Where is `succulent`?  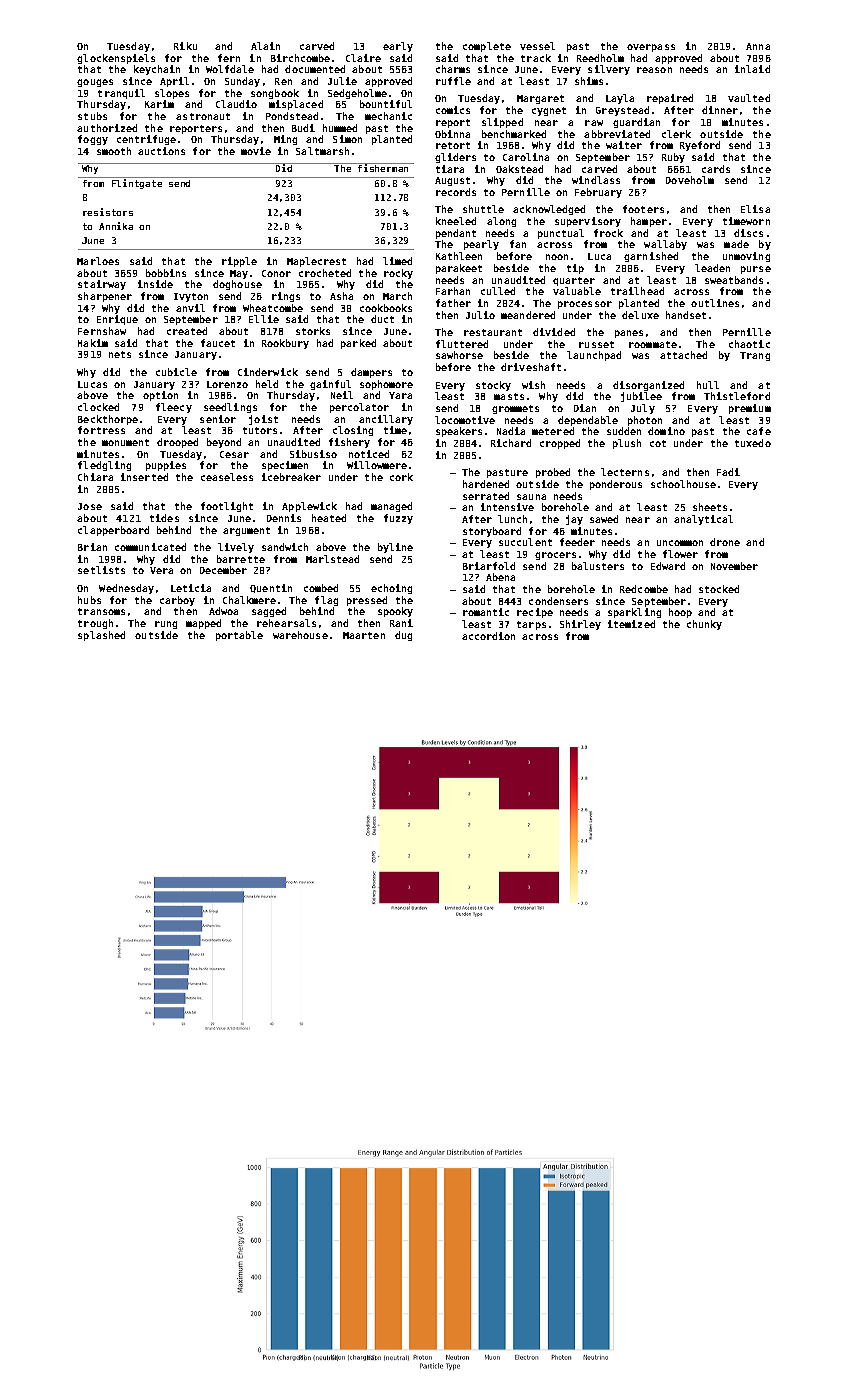 succulent is located at coordinates (525, 542).
